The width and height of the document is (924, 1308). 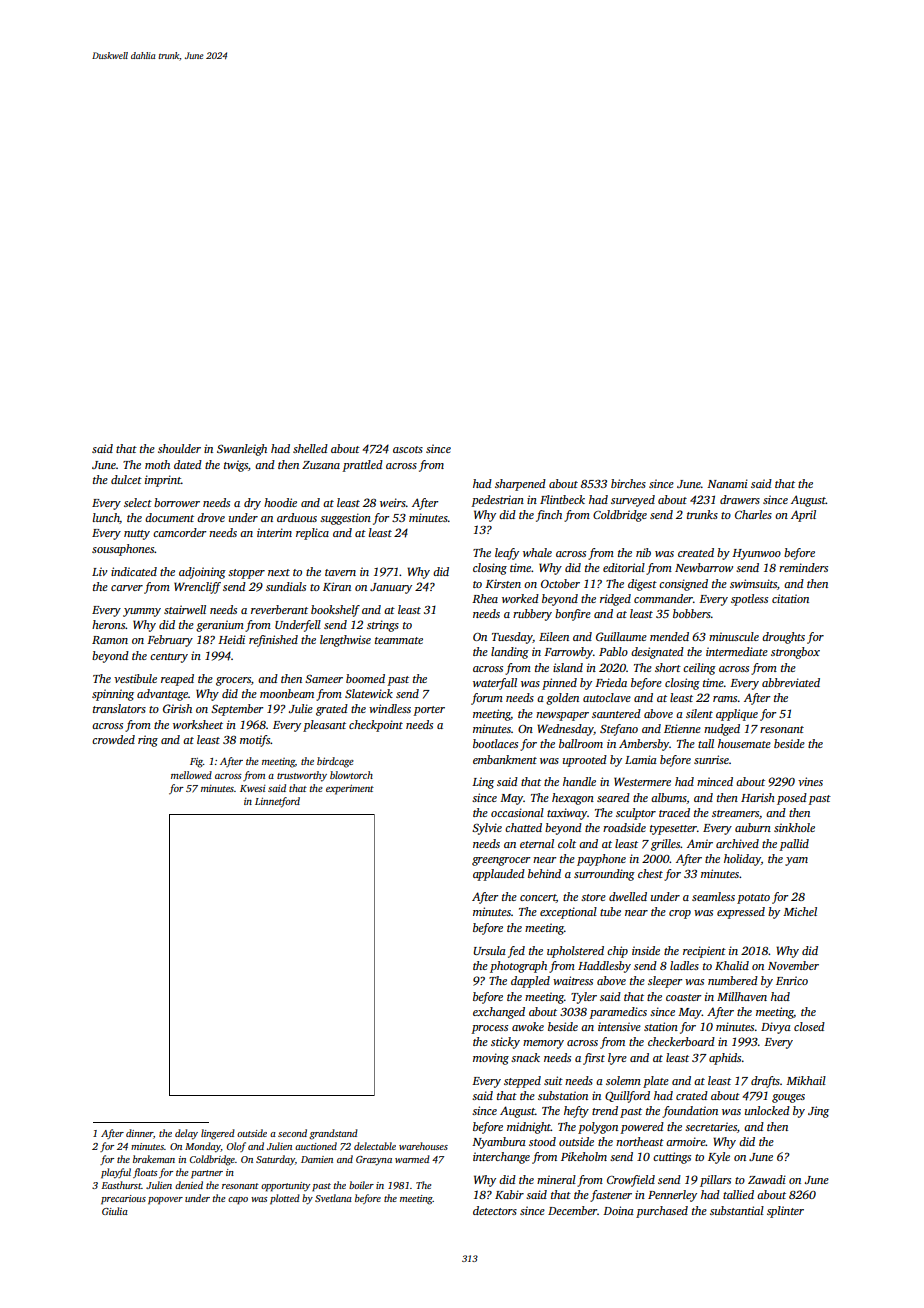 What do you see at coordinates (562, 499) in the document?
I see `Flintbeck` at bounding box center [562, 499].
